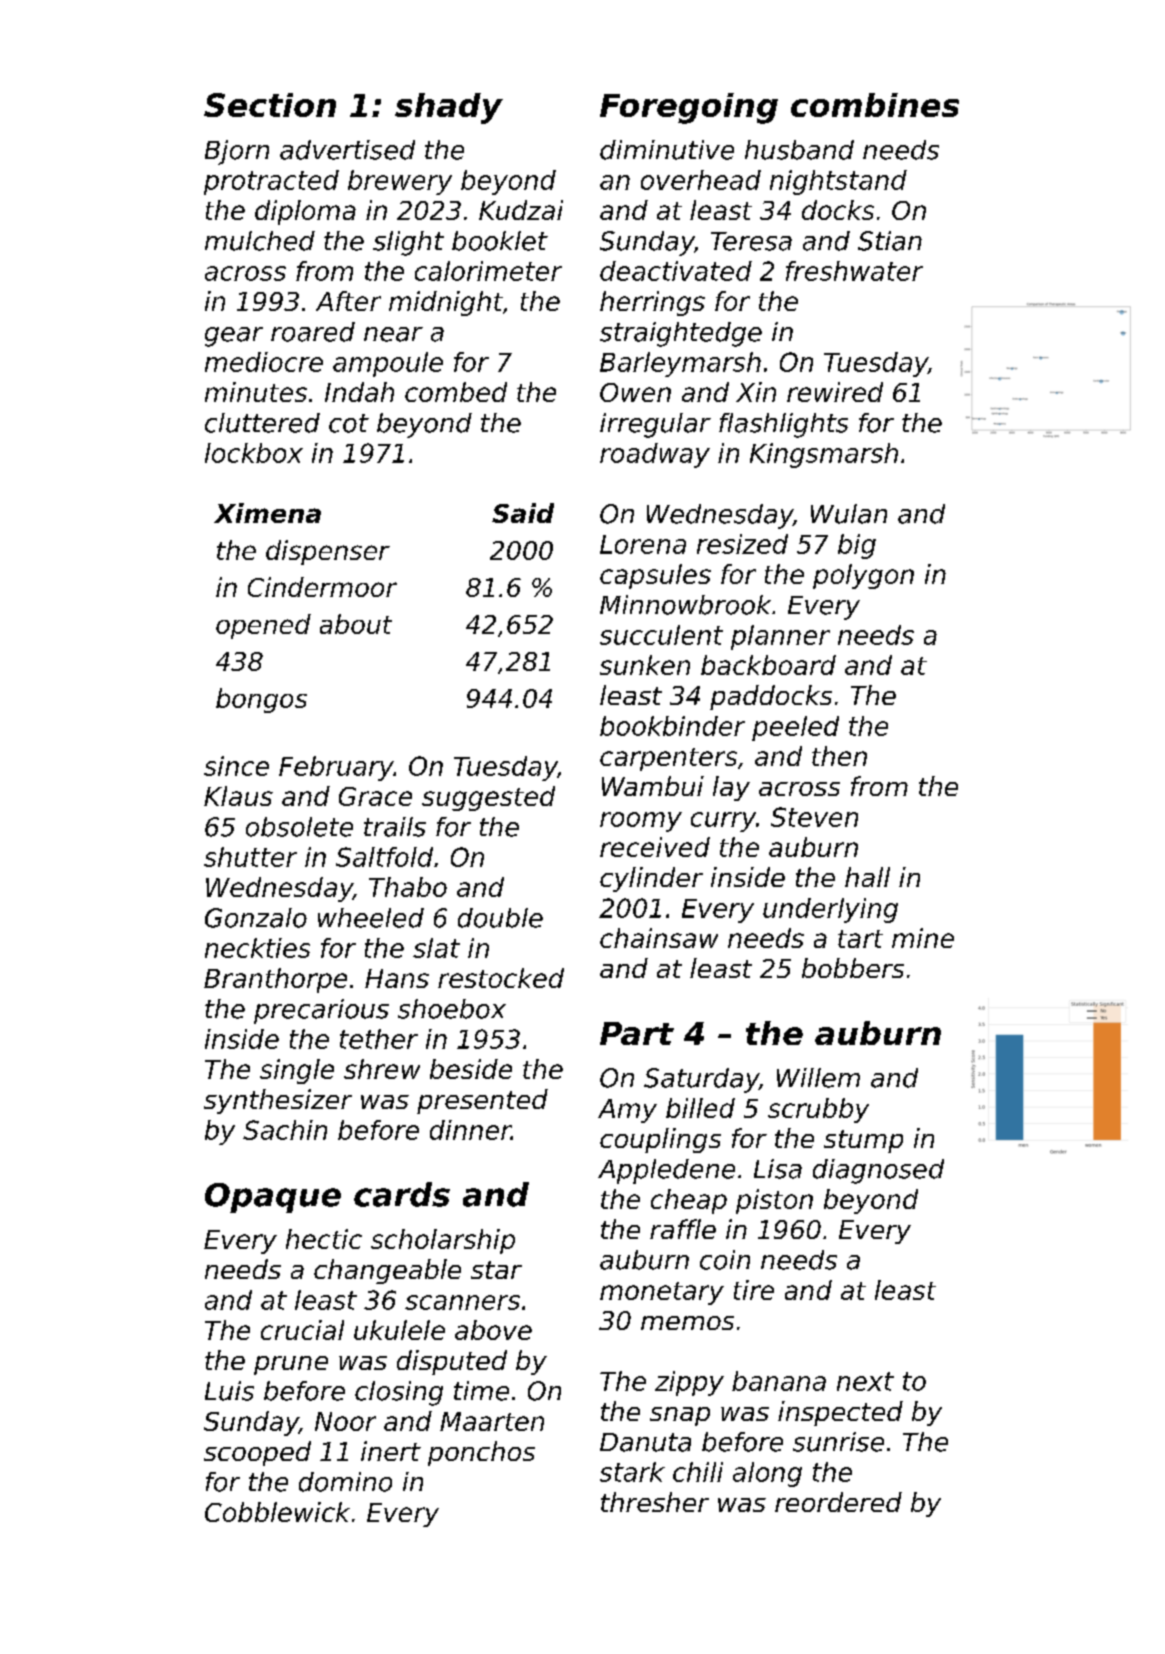 This document has width=1165, height=1654. I want to click on gear, so click(234, 337).
